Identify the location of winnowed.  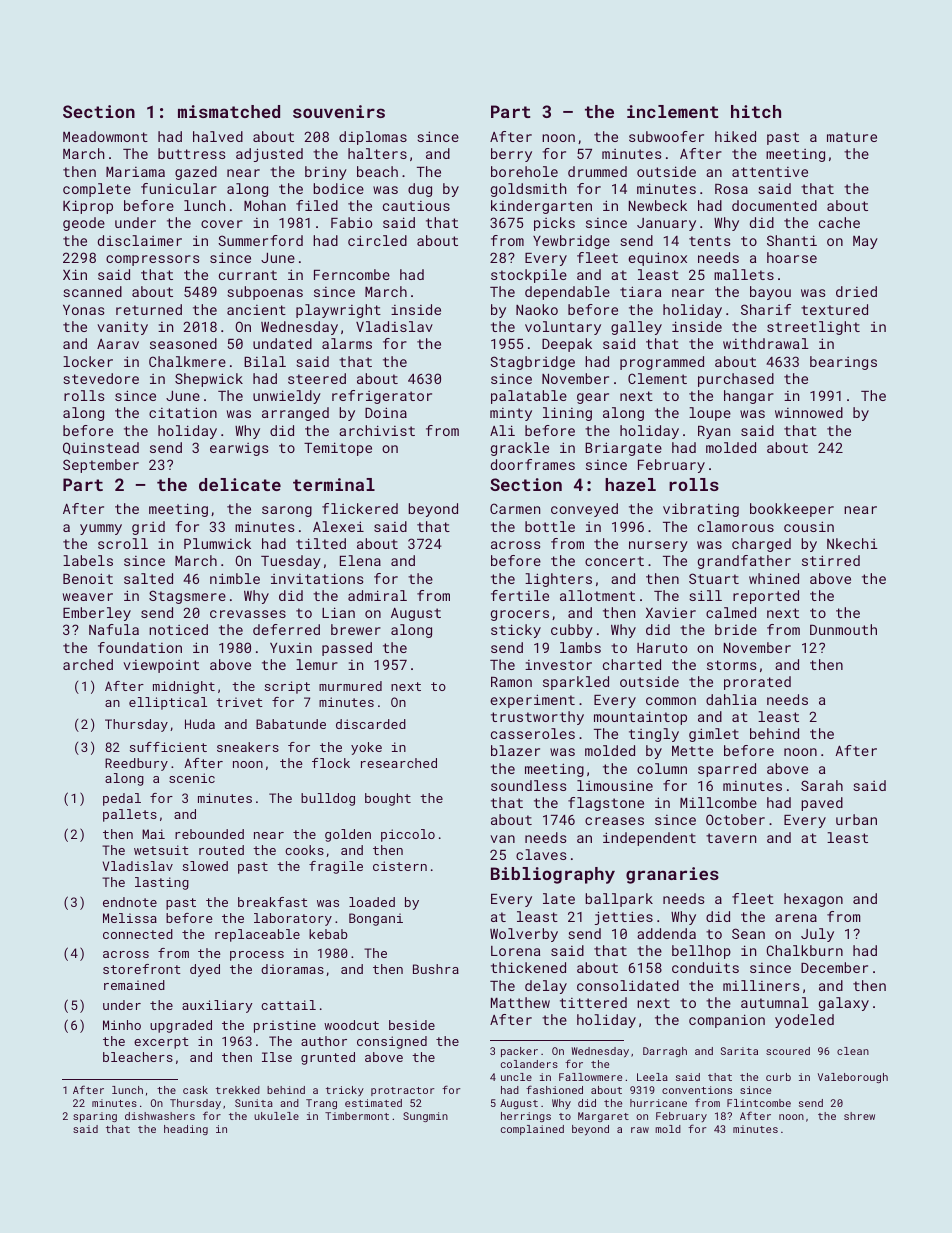
(809, 412).
